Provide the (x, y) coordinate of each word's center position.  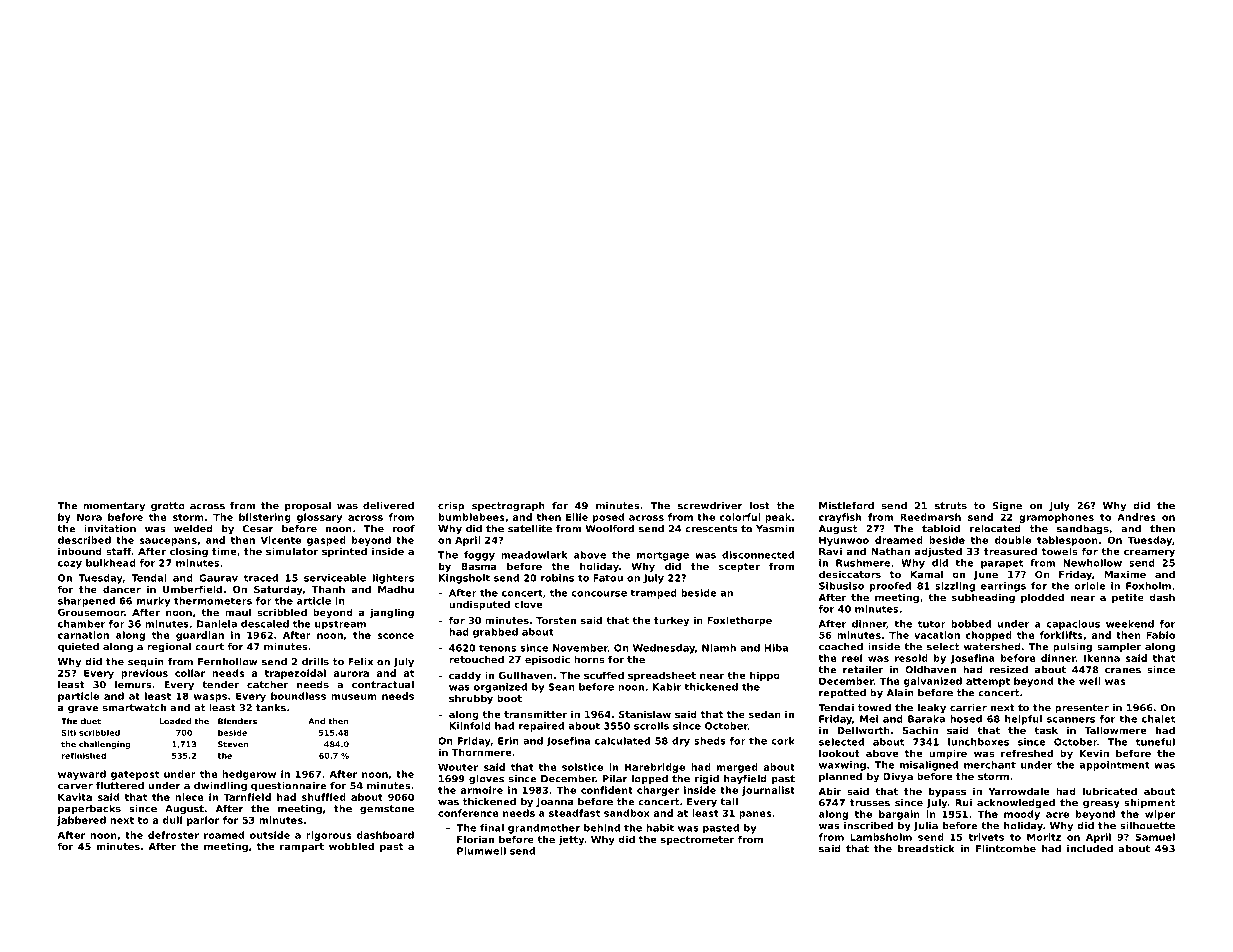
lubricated (1110, 791)
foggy (479, 556)
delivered (388, 506)
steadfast (574, 813)
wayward (82, 775)
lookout (839, 753)
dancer (122, 589)
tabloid (941, 529)
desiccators (850, 574)
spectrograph (508, 507)
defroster (173, 835)
